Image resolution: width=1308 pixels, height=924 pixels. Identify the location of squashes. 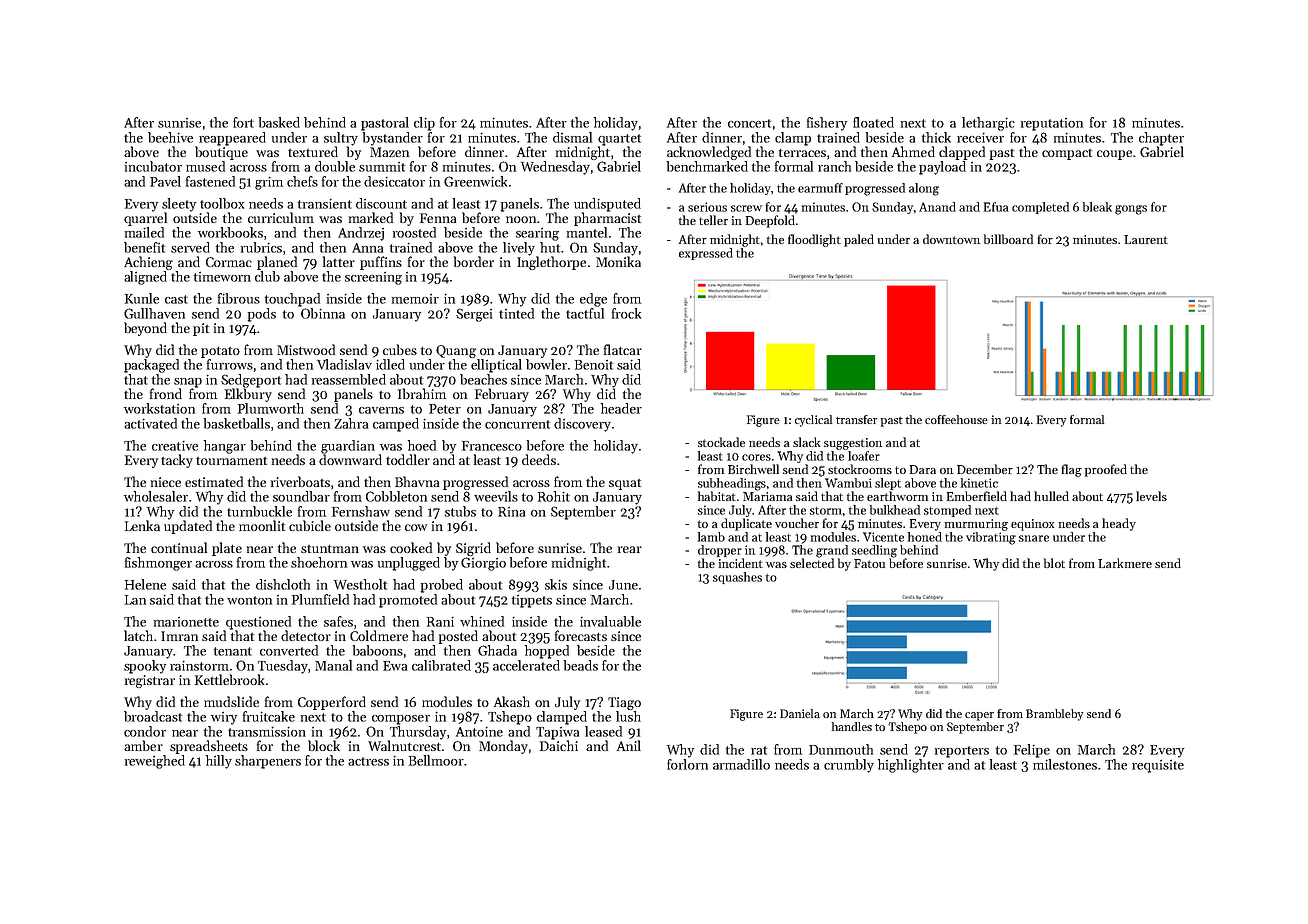
(737, 578).
